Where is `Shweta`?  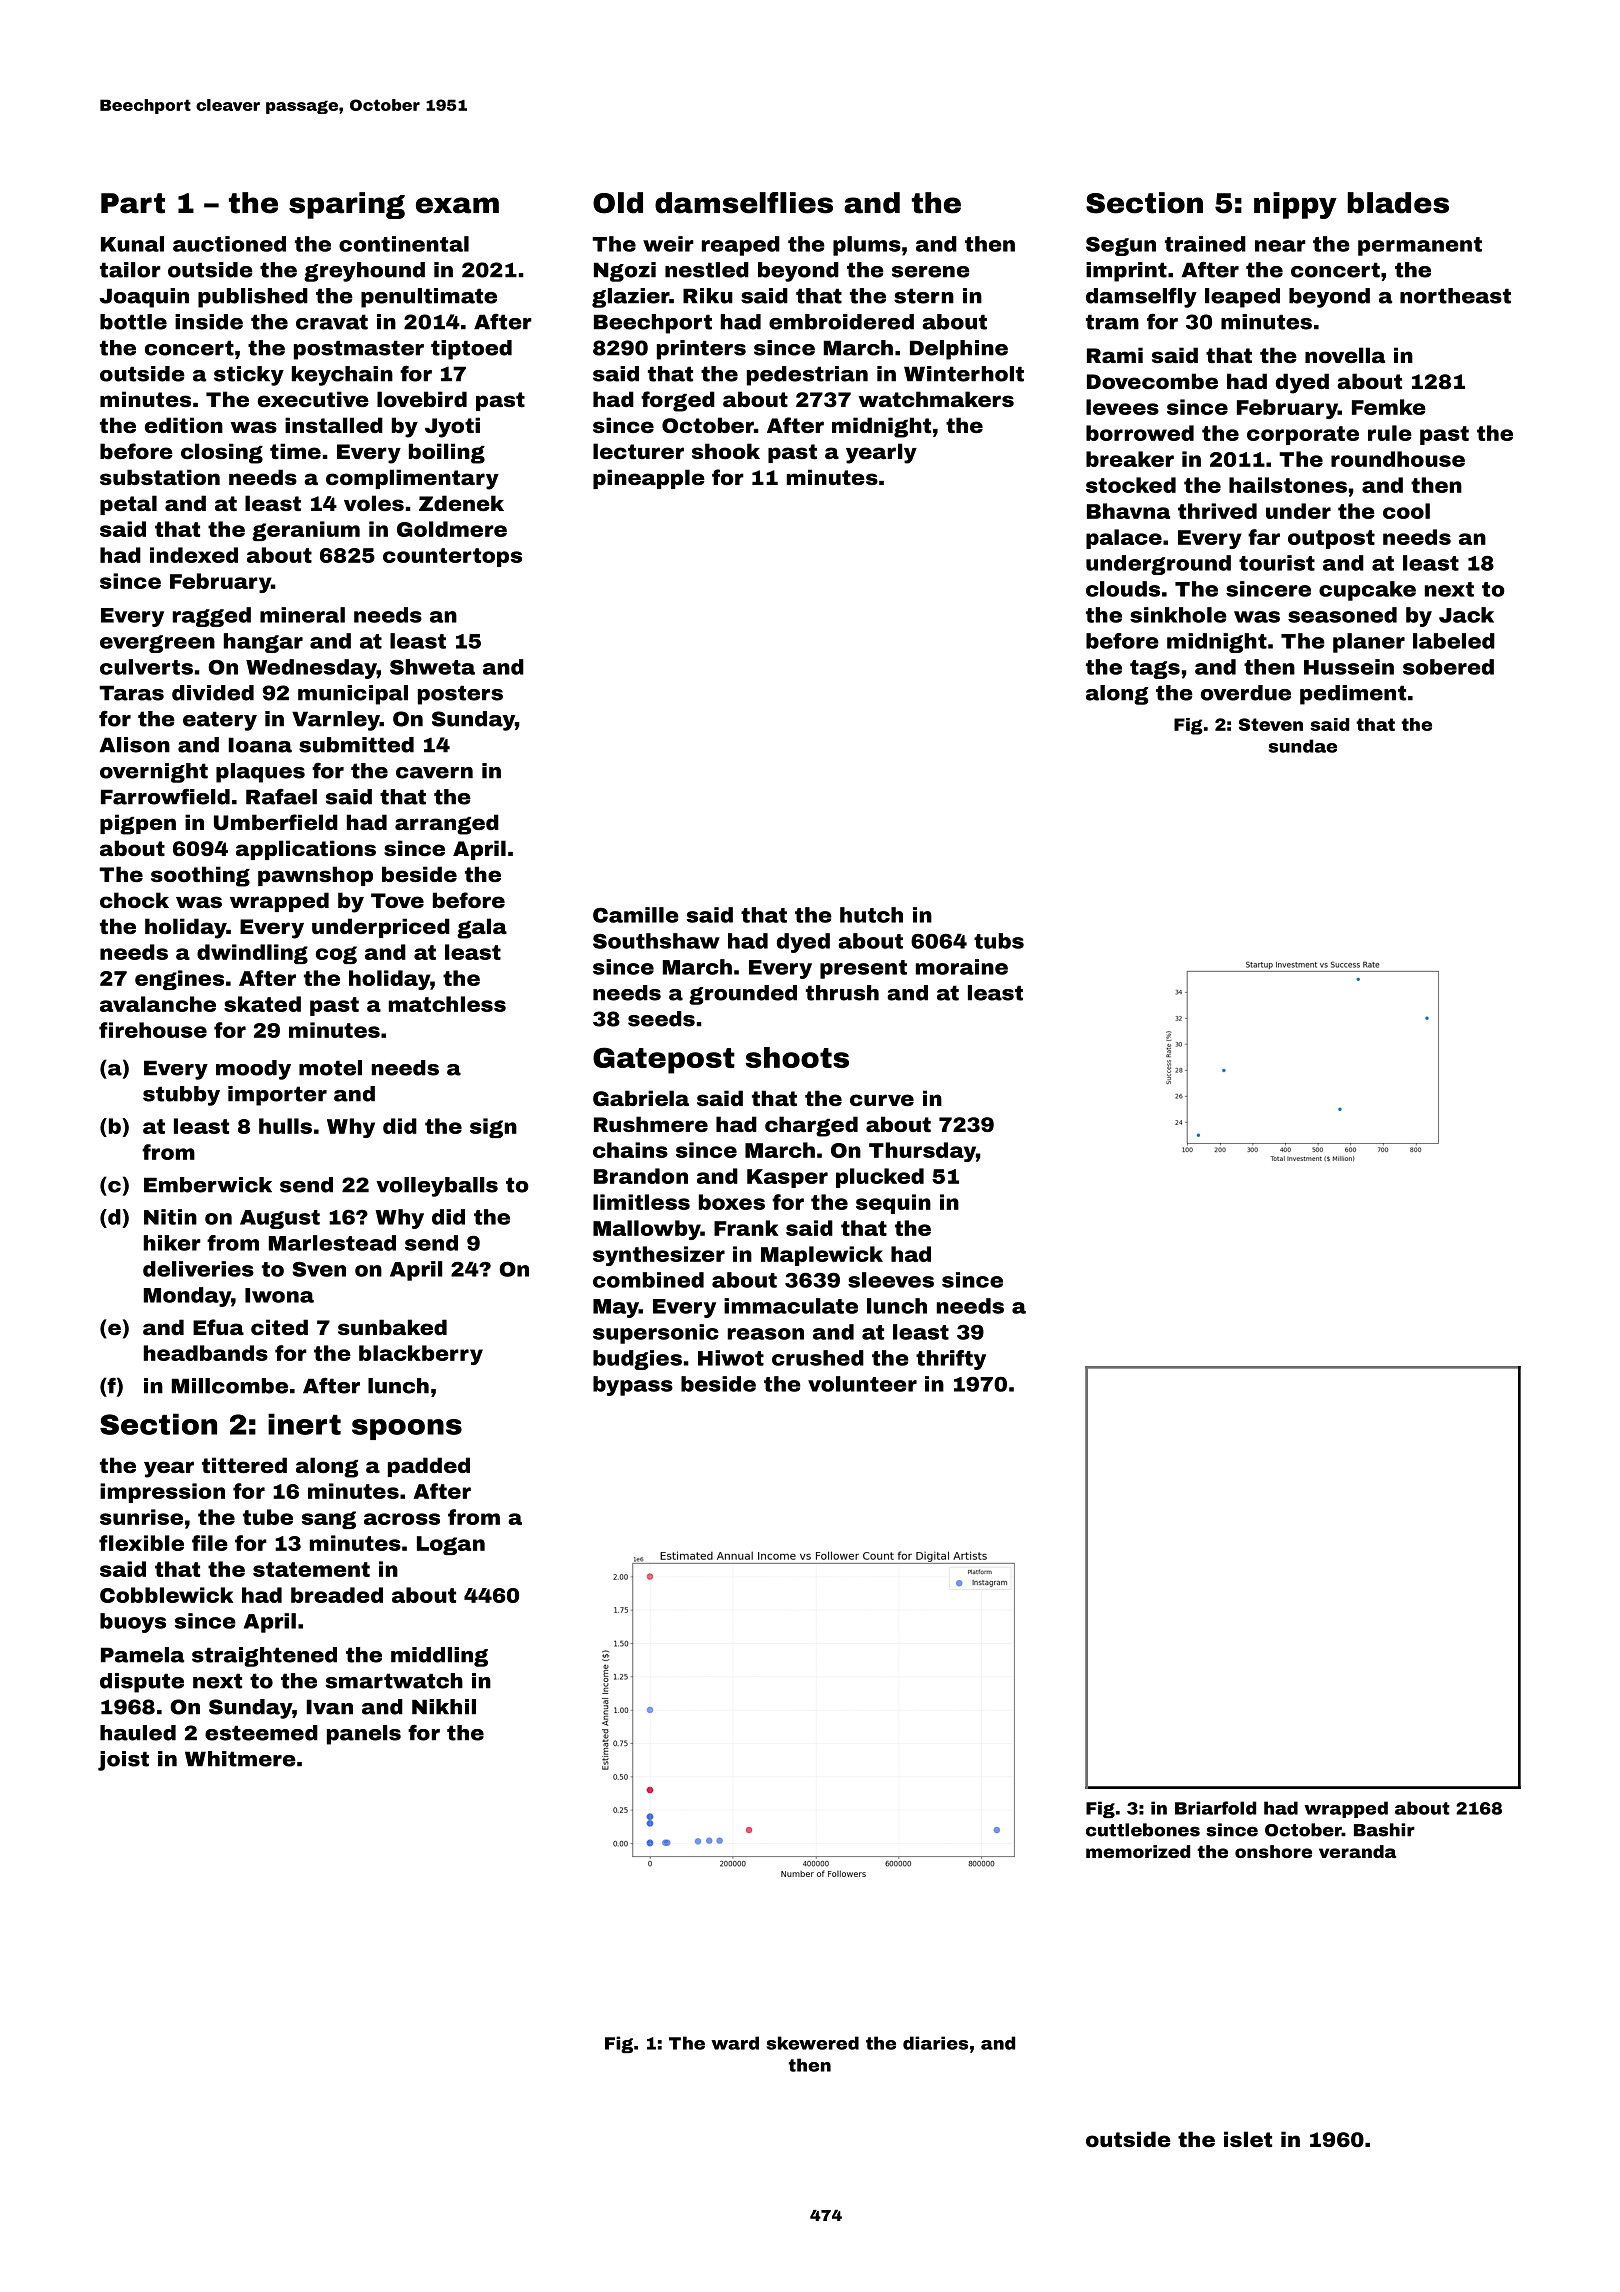 Shweta is located at coordinates (432, 667).
